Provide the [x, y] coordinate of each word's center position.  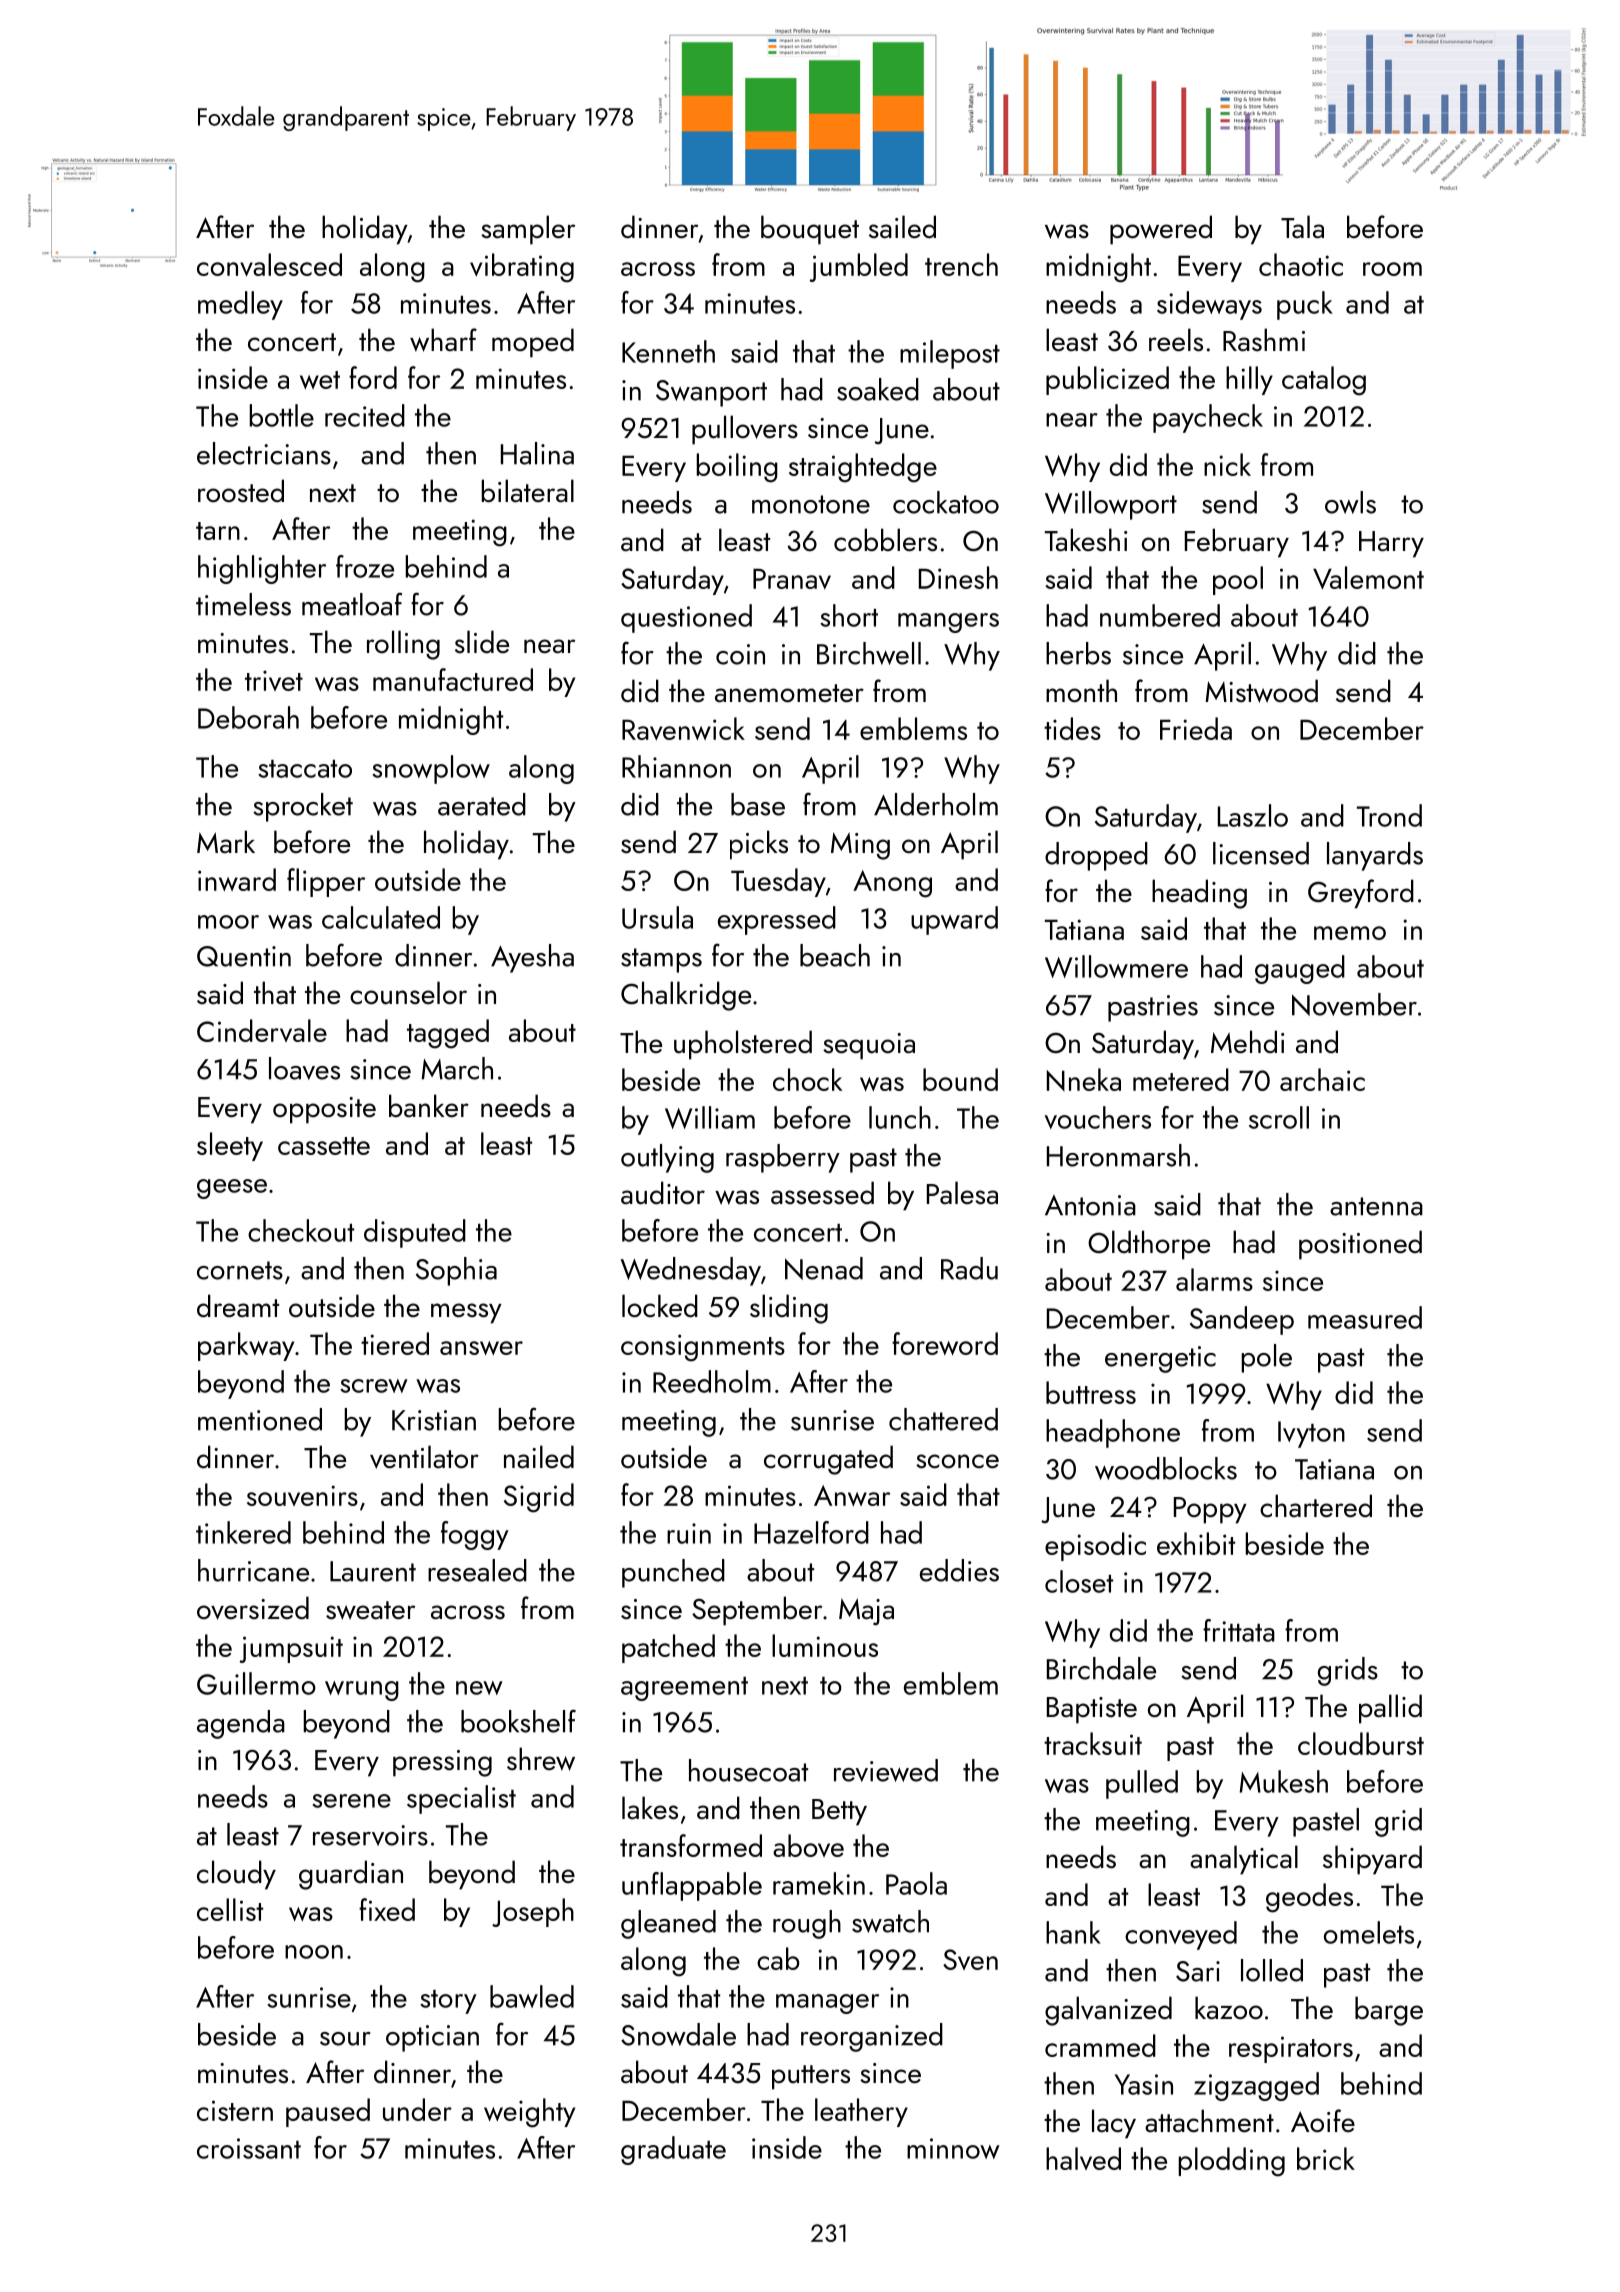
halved [1083, 2158]
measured [1365, 1317]
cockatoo [946, 502]
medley [240, 305]
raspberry [783, 1158]
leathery [861, 2112]
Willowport [1111, 505]
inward [237, 879]
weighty [529, 2113]
